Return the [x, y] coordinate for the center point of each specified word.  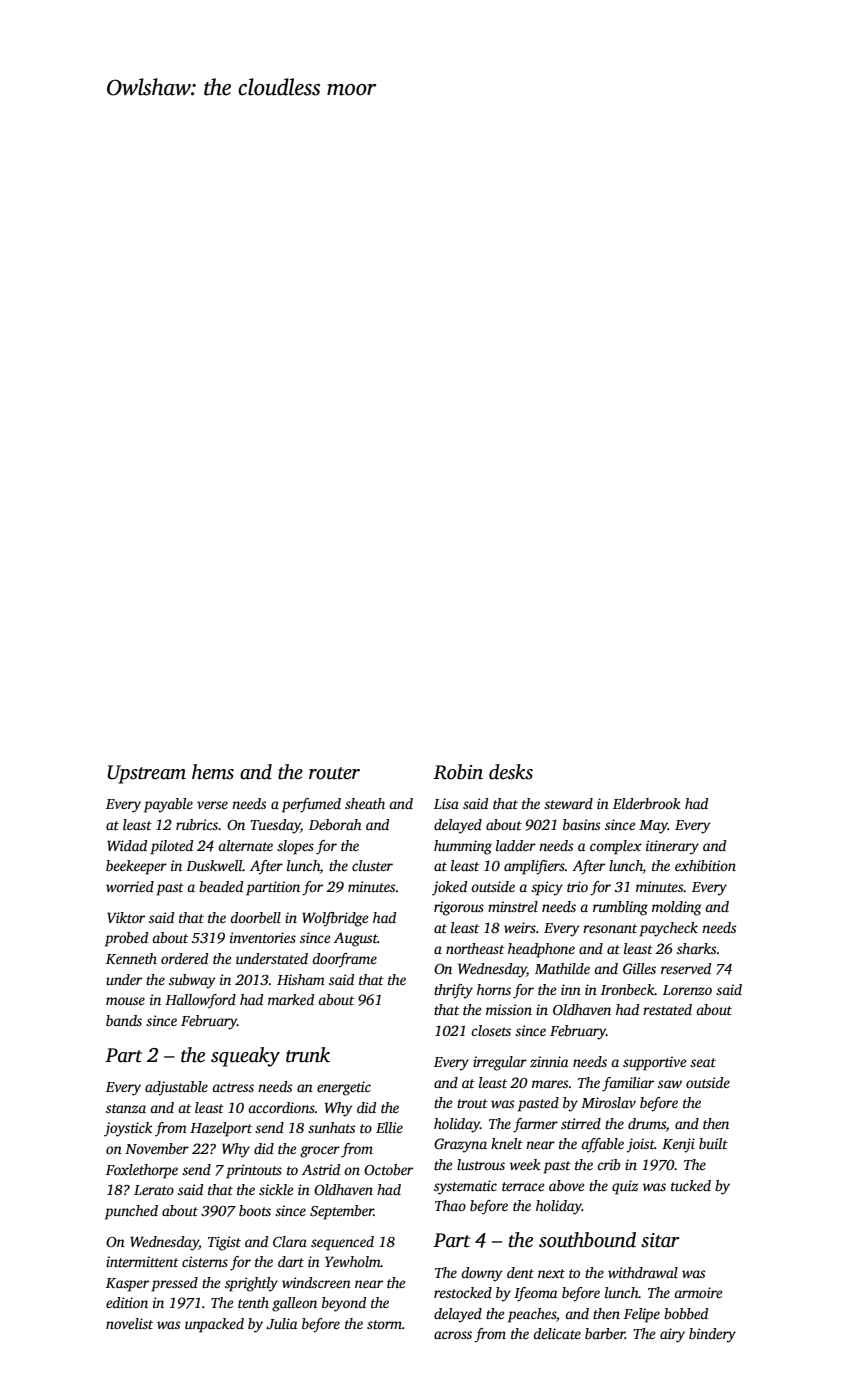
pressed [174, 1284]
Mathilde [562, 968]
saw [670, 1084]
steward [568, 803]
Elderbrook [647, 803]
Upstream [147, 774]
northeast [475, 948]
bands [124, 1020]
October [388, 1169]
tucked [691, 1185]
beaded [221, 886]
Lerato [154, 1190]
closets [491, 1030]
